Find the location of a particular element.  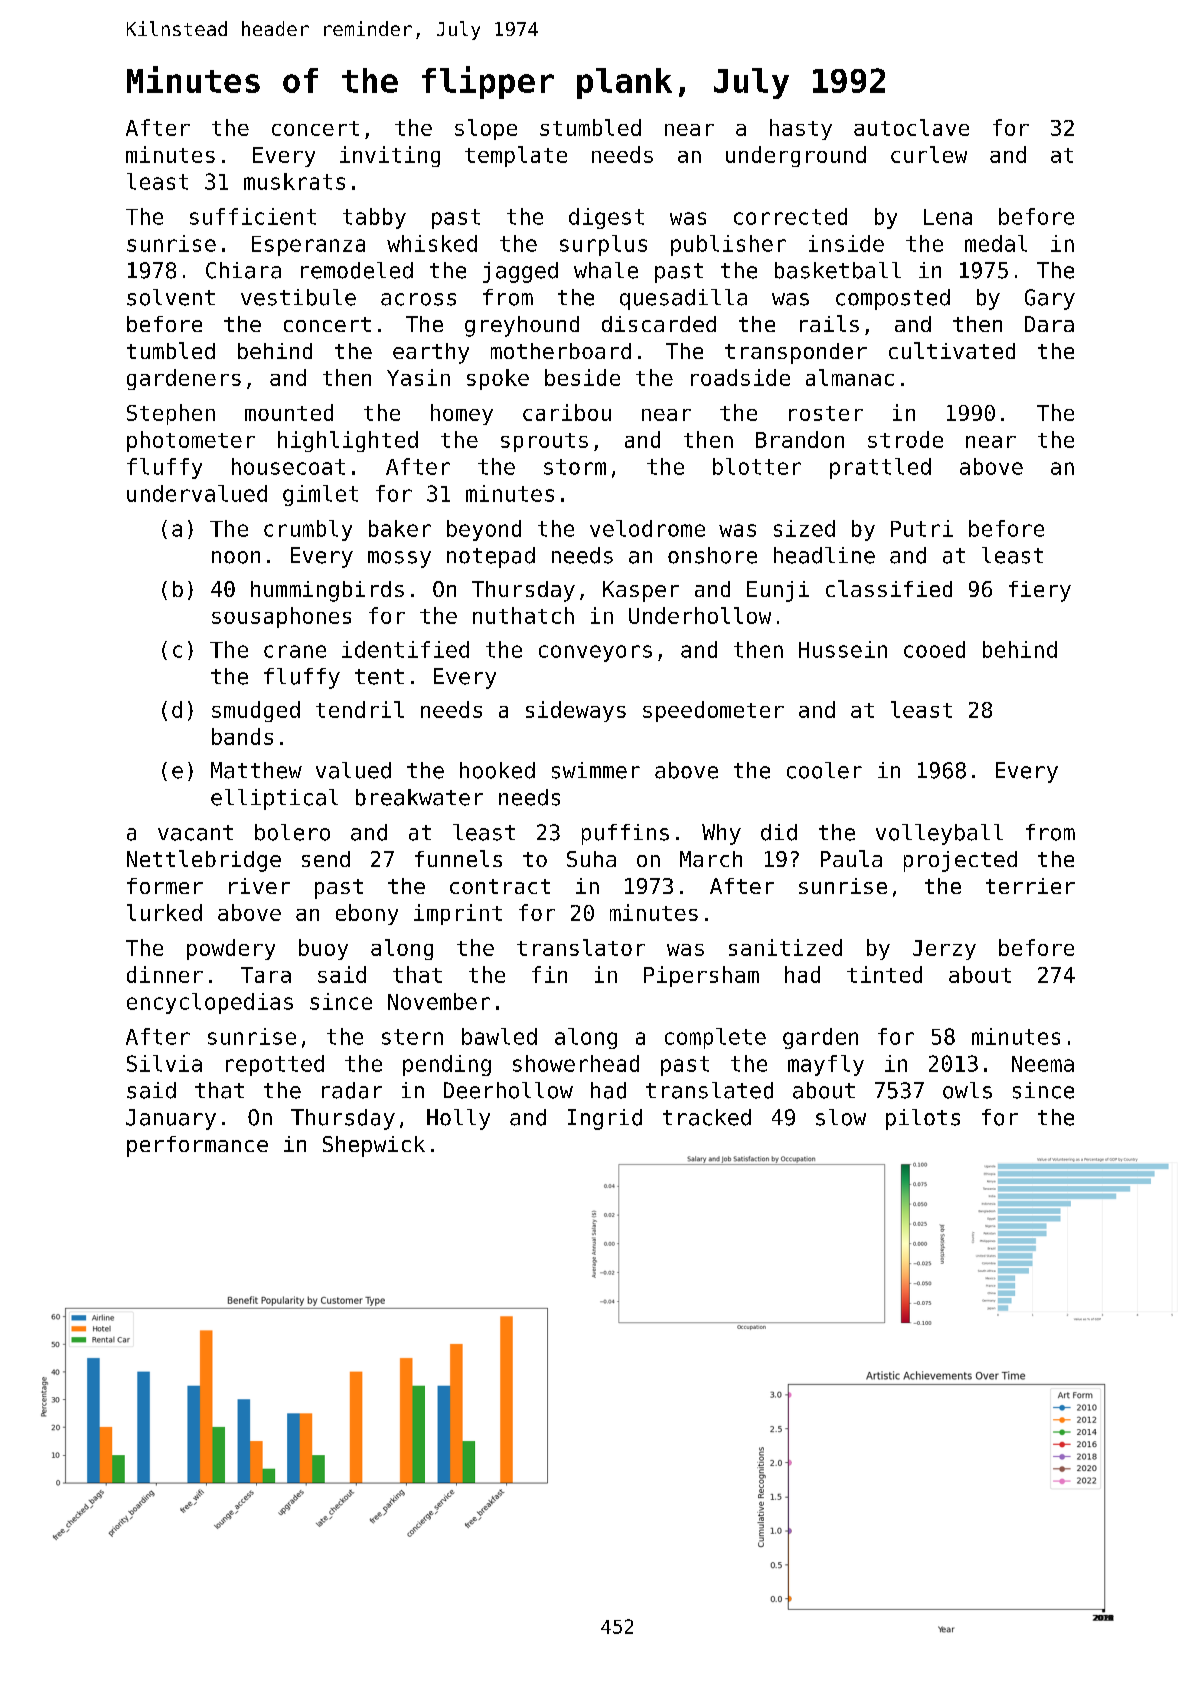

rails is located at coordinates (829, 323).
